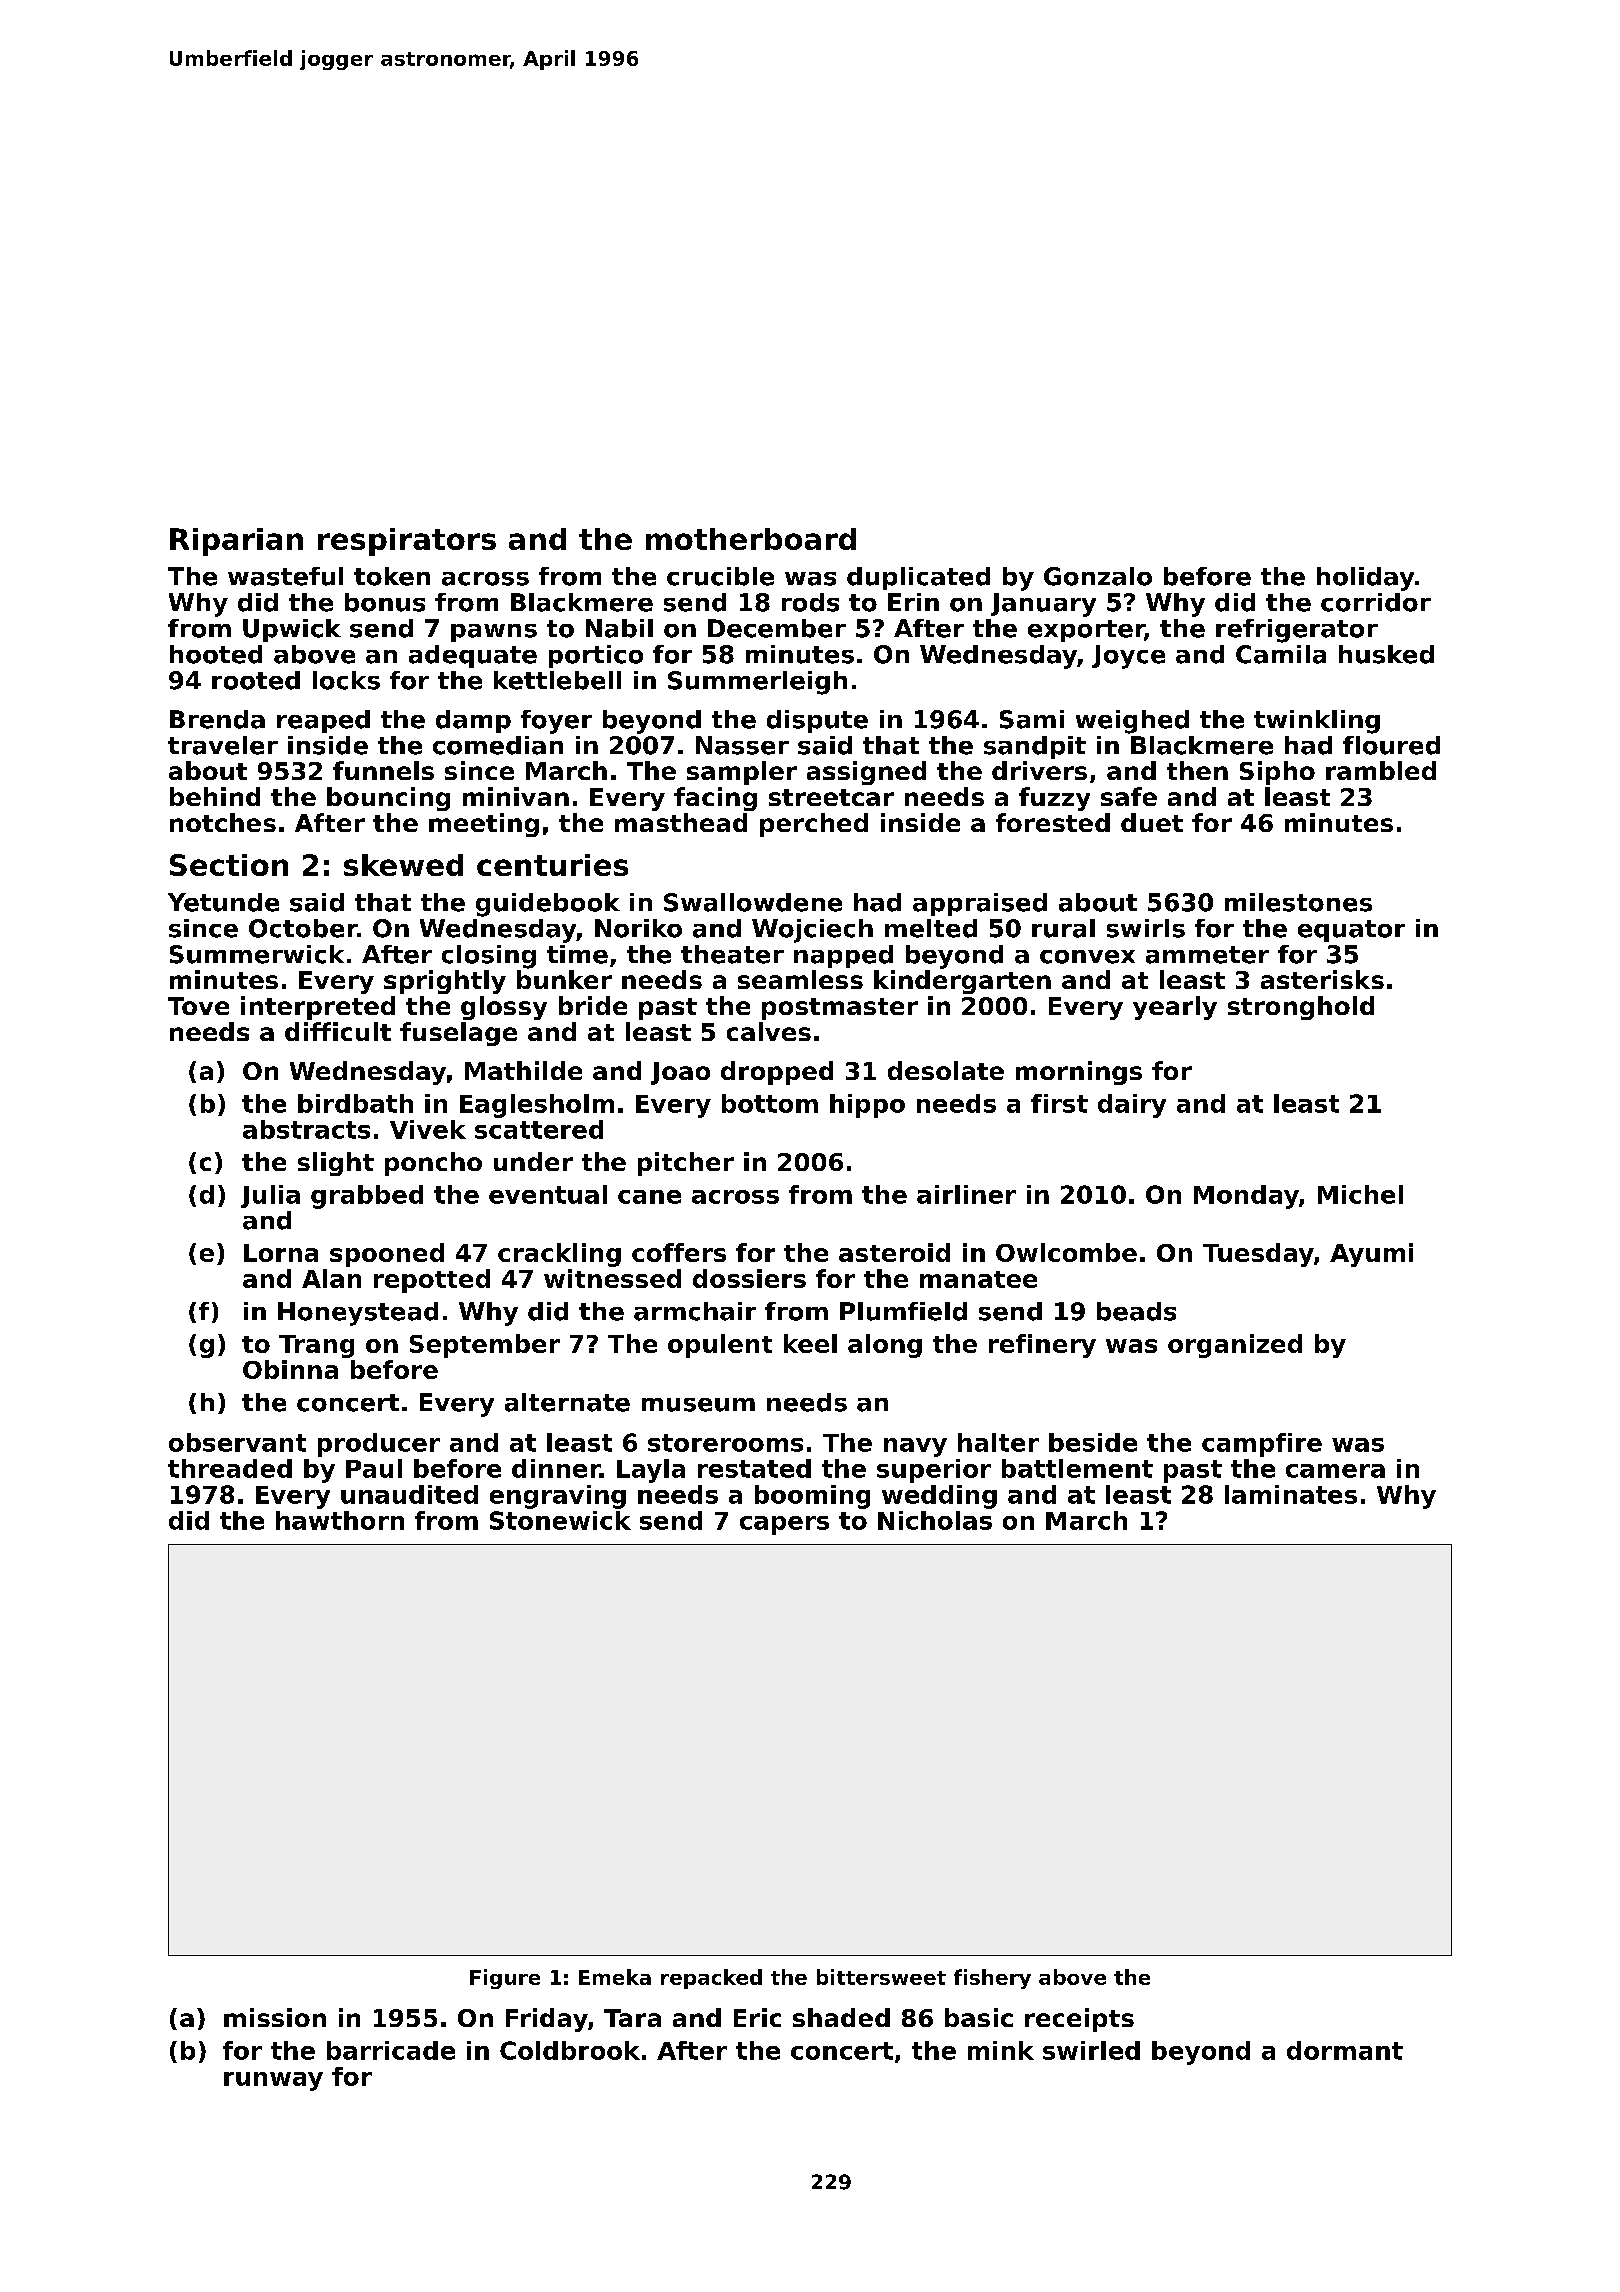 This screenshot has width=1620, height=2292. What do you see at coordinates (1301, 1008) in the screenshot?
I see `stronghold` at bounding box center [1301, 1008].
